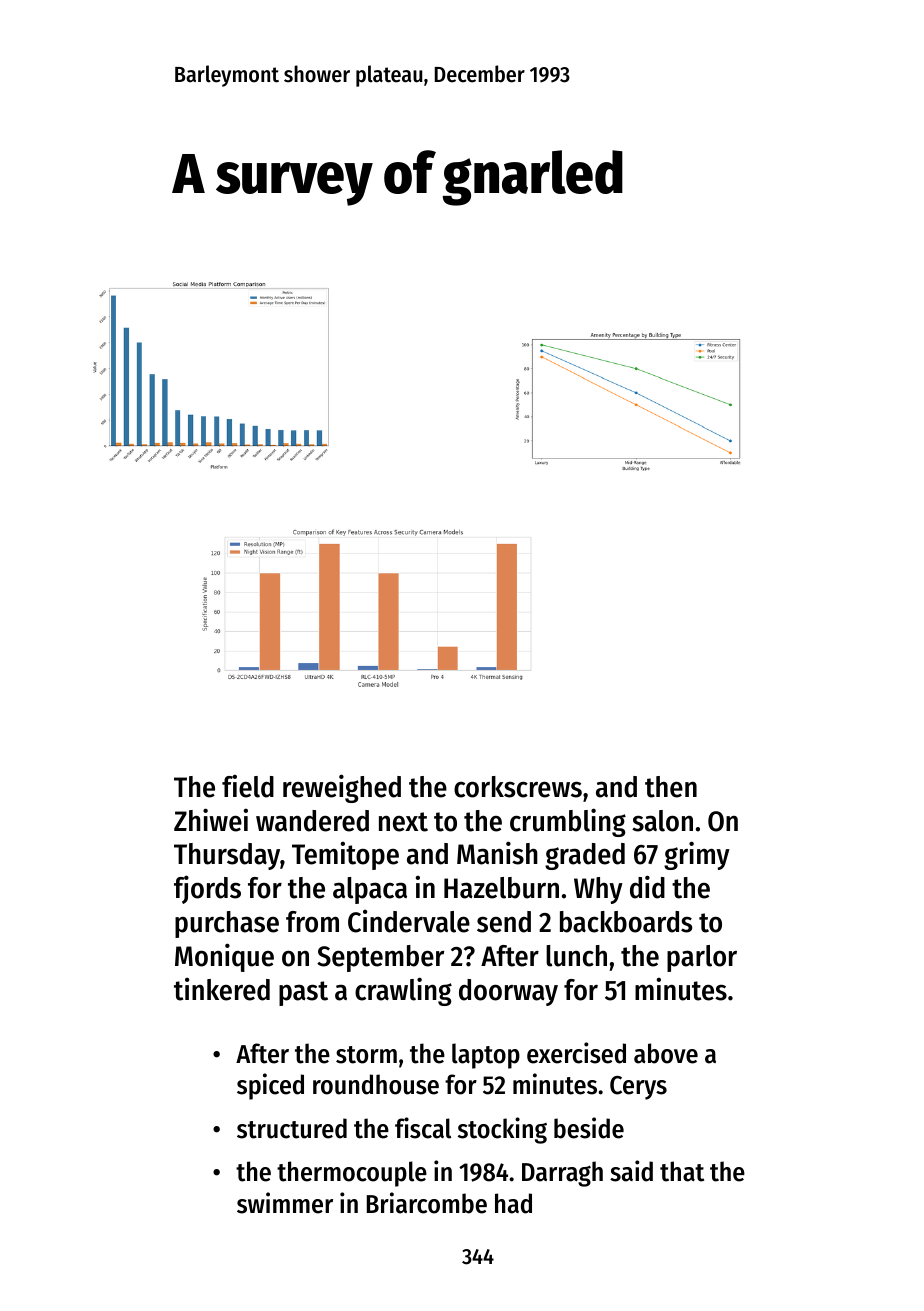  What do you see at coordinates (423, 1128) in the screenshot?
I see `fiscal` at bounding box center [423, 1128].
